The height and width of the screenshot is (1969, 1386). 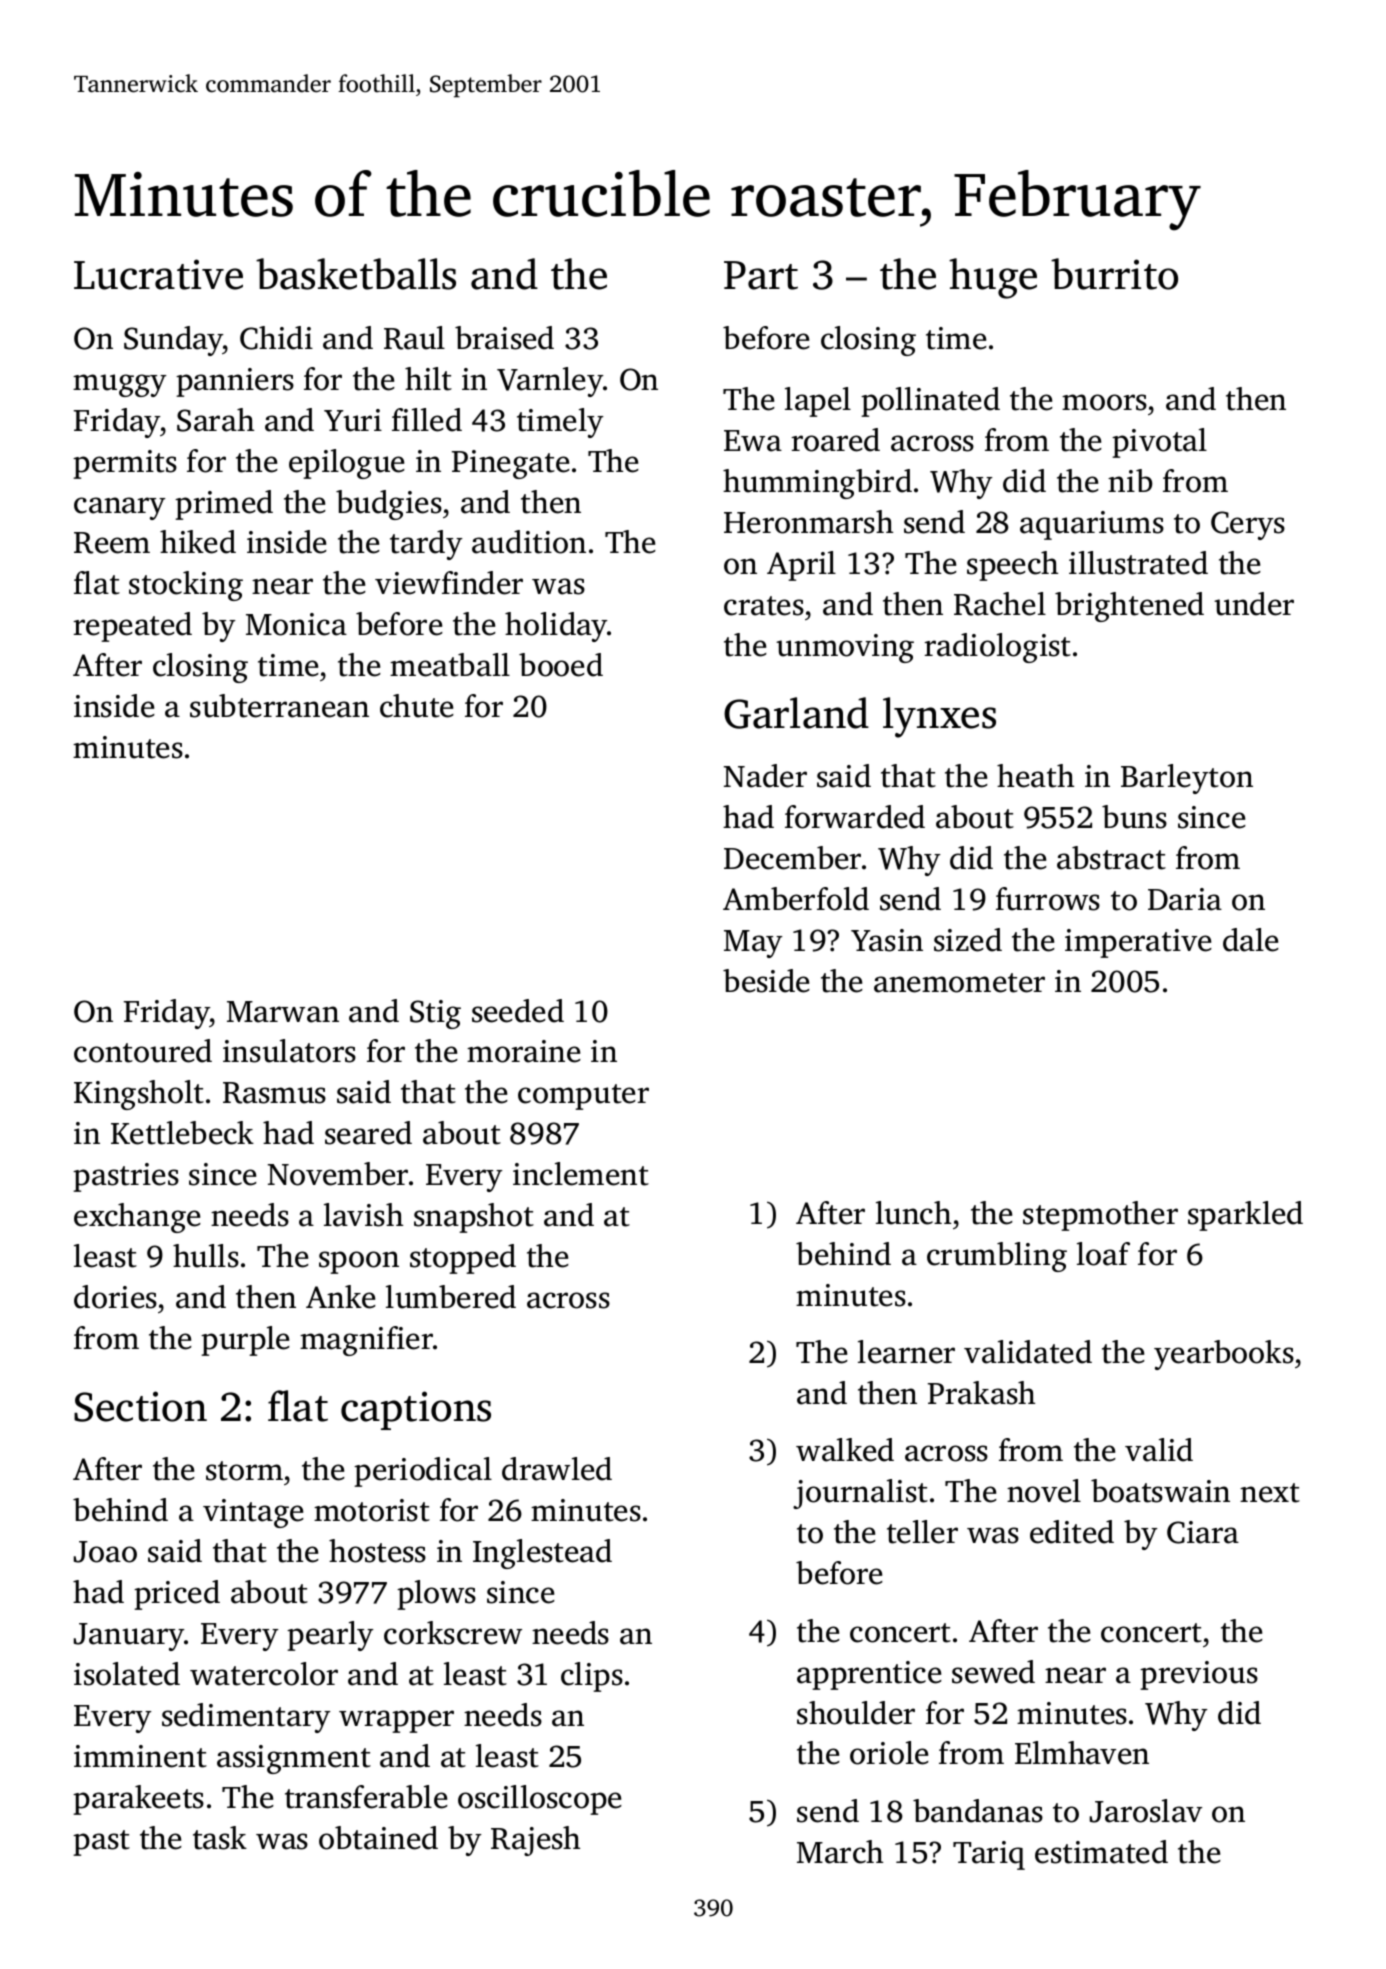 I want to click on audition, so click(x=529, y=542).
